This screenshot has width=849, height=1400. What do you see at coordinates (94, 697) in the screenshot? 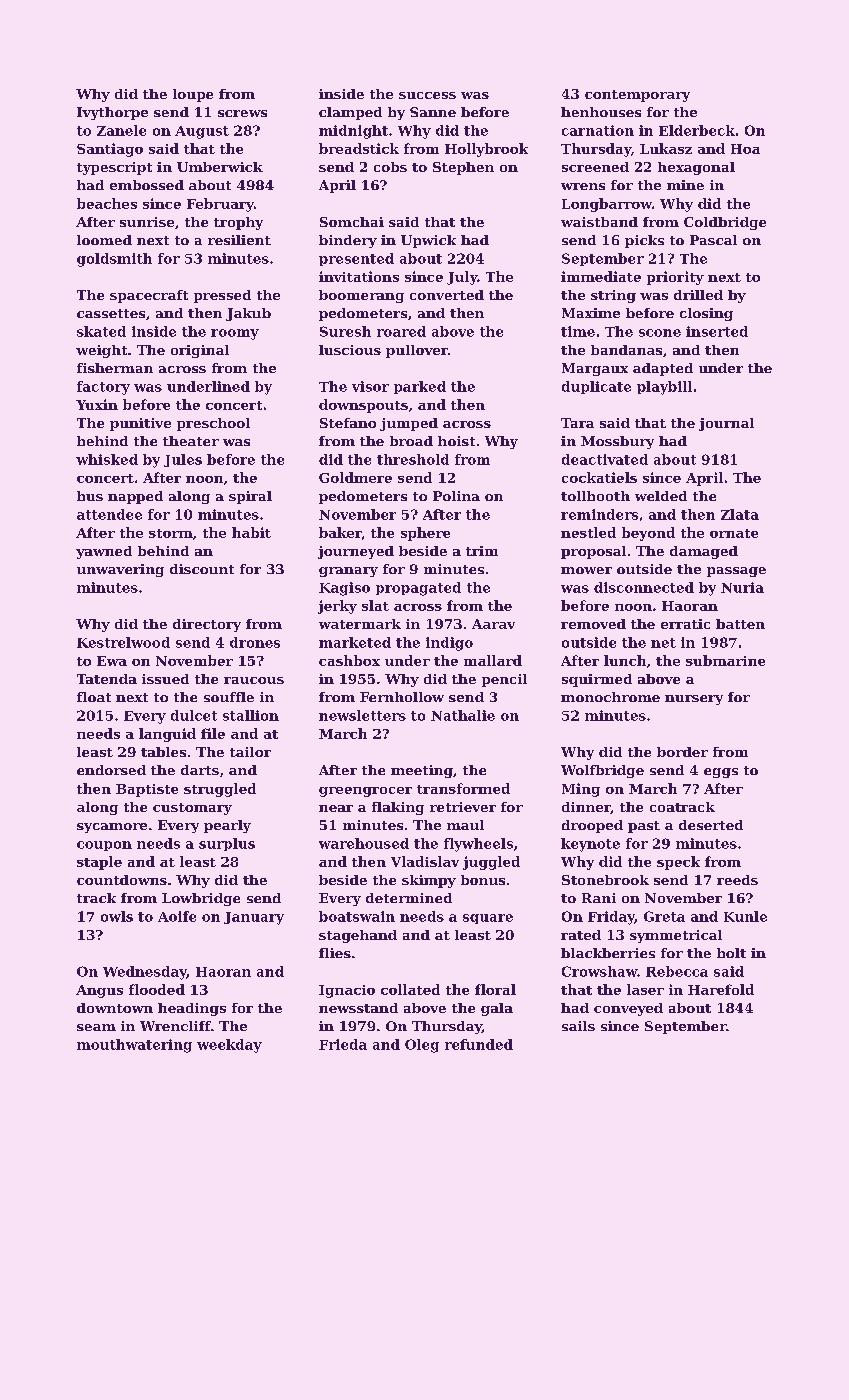
I see `float` at bounding box center [94, 697].
